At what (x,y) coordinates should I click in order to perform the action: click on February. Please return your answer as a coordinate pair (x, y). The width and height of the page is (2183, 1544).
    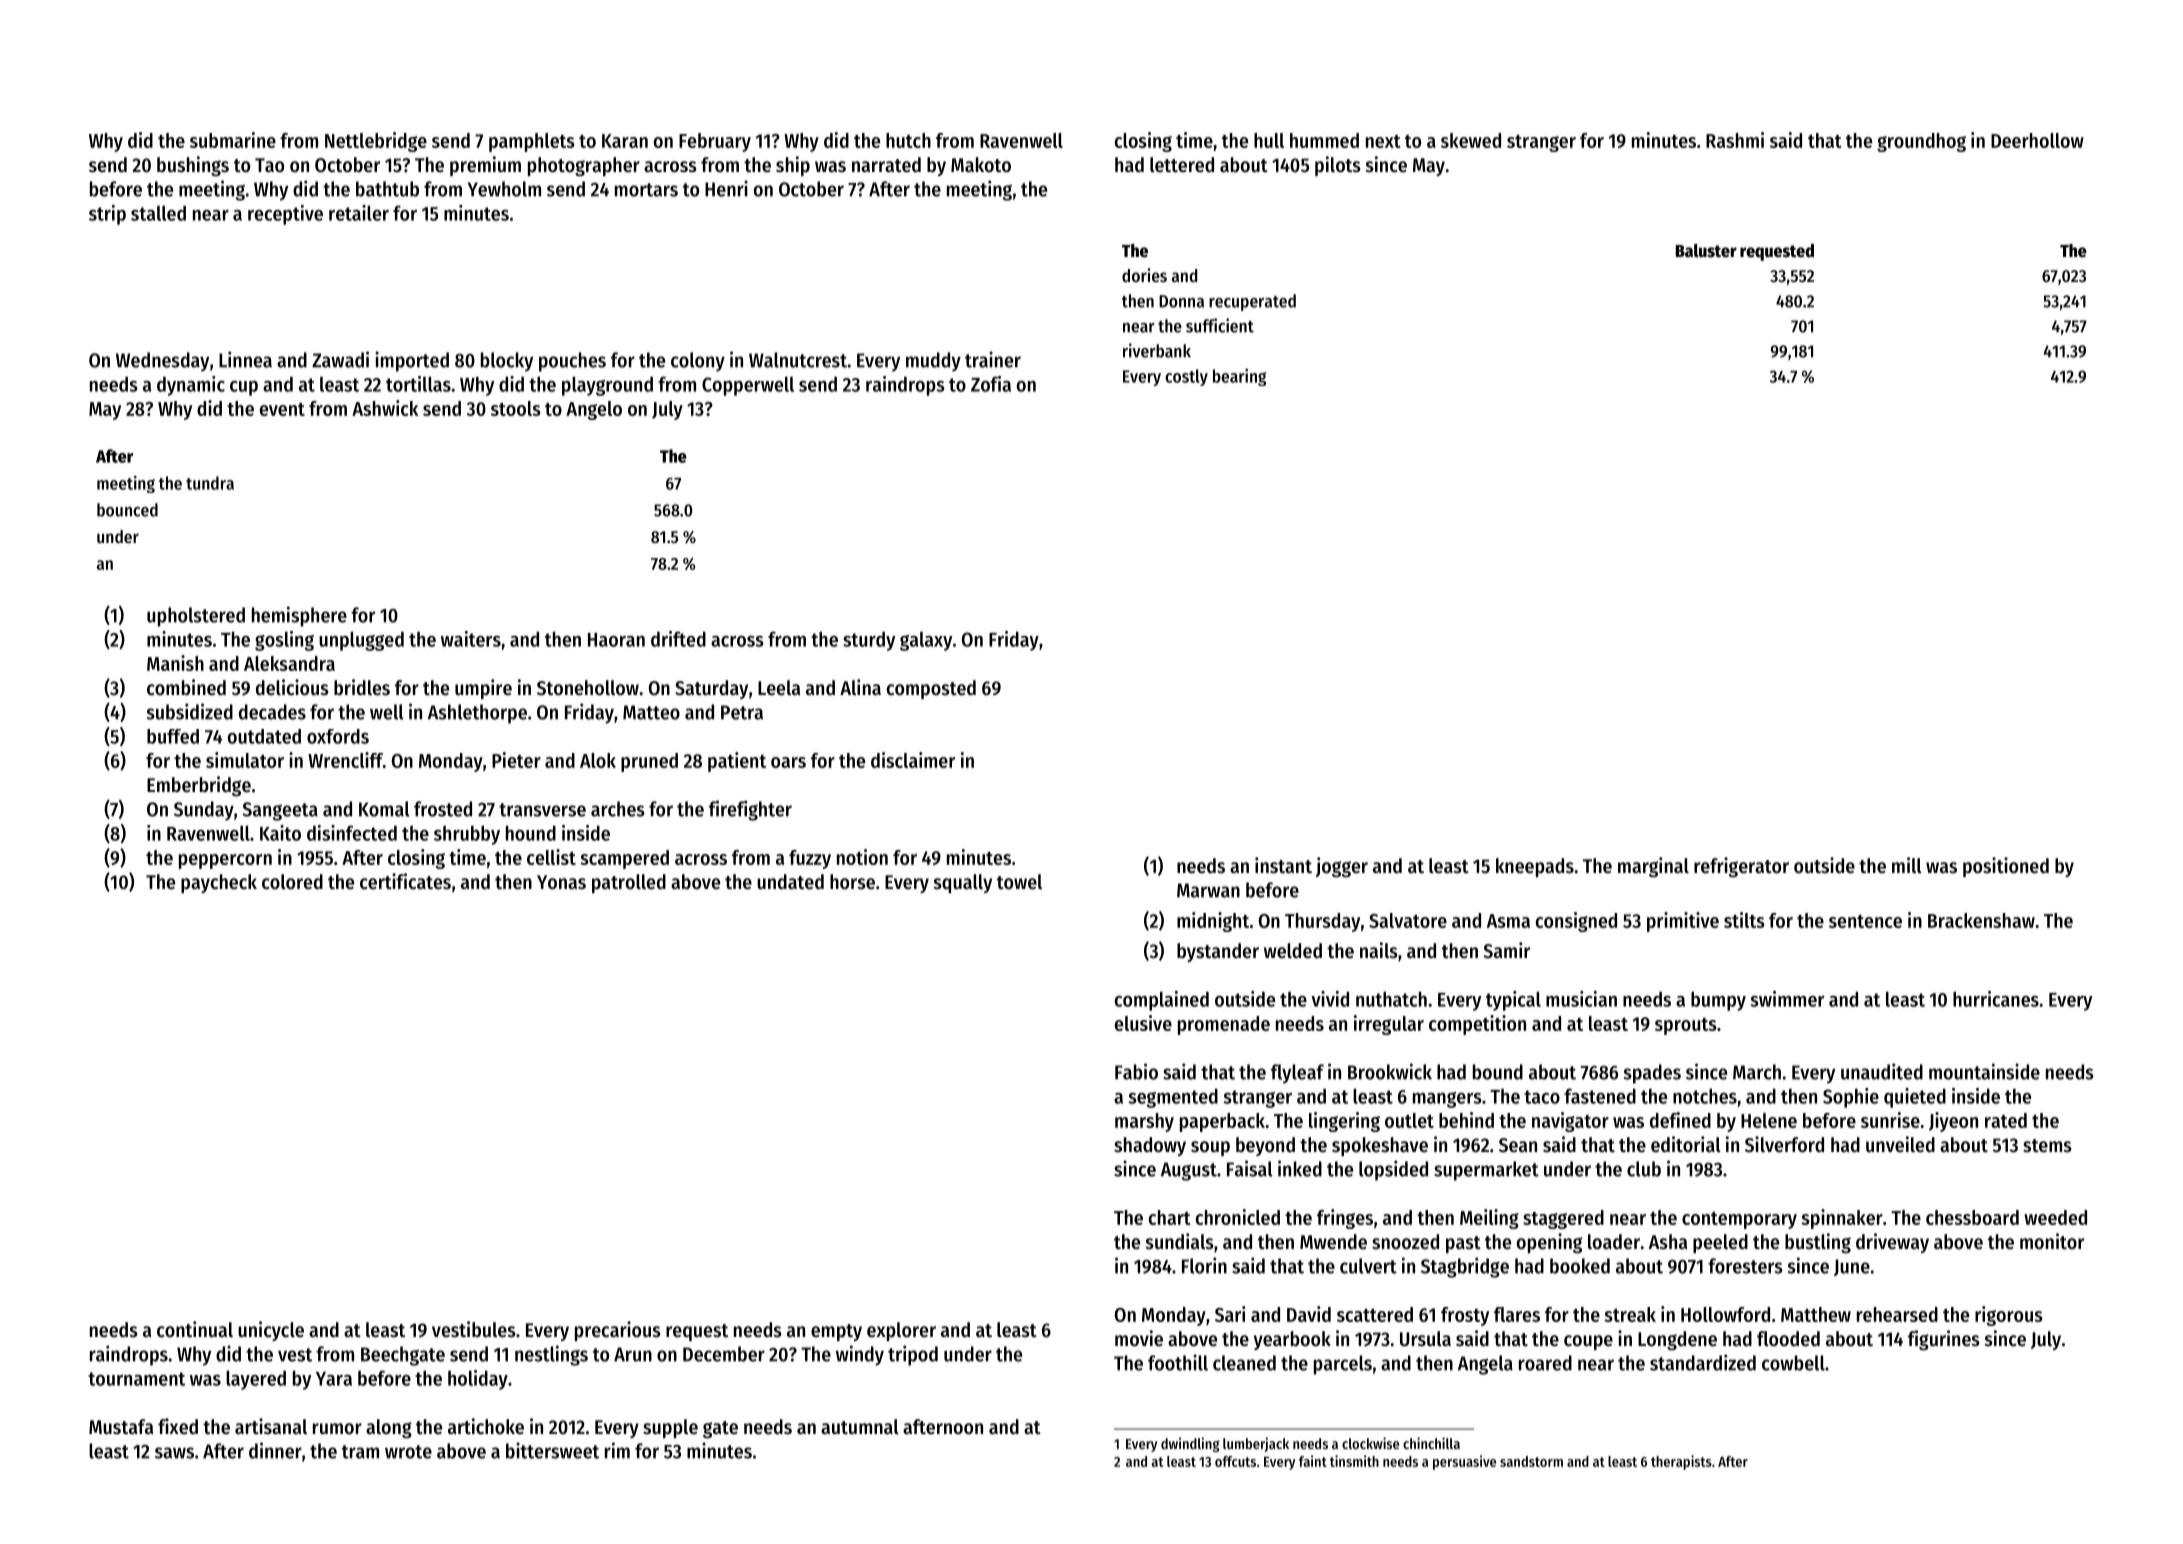
    Looking at the image, I should click on (715, 142).
